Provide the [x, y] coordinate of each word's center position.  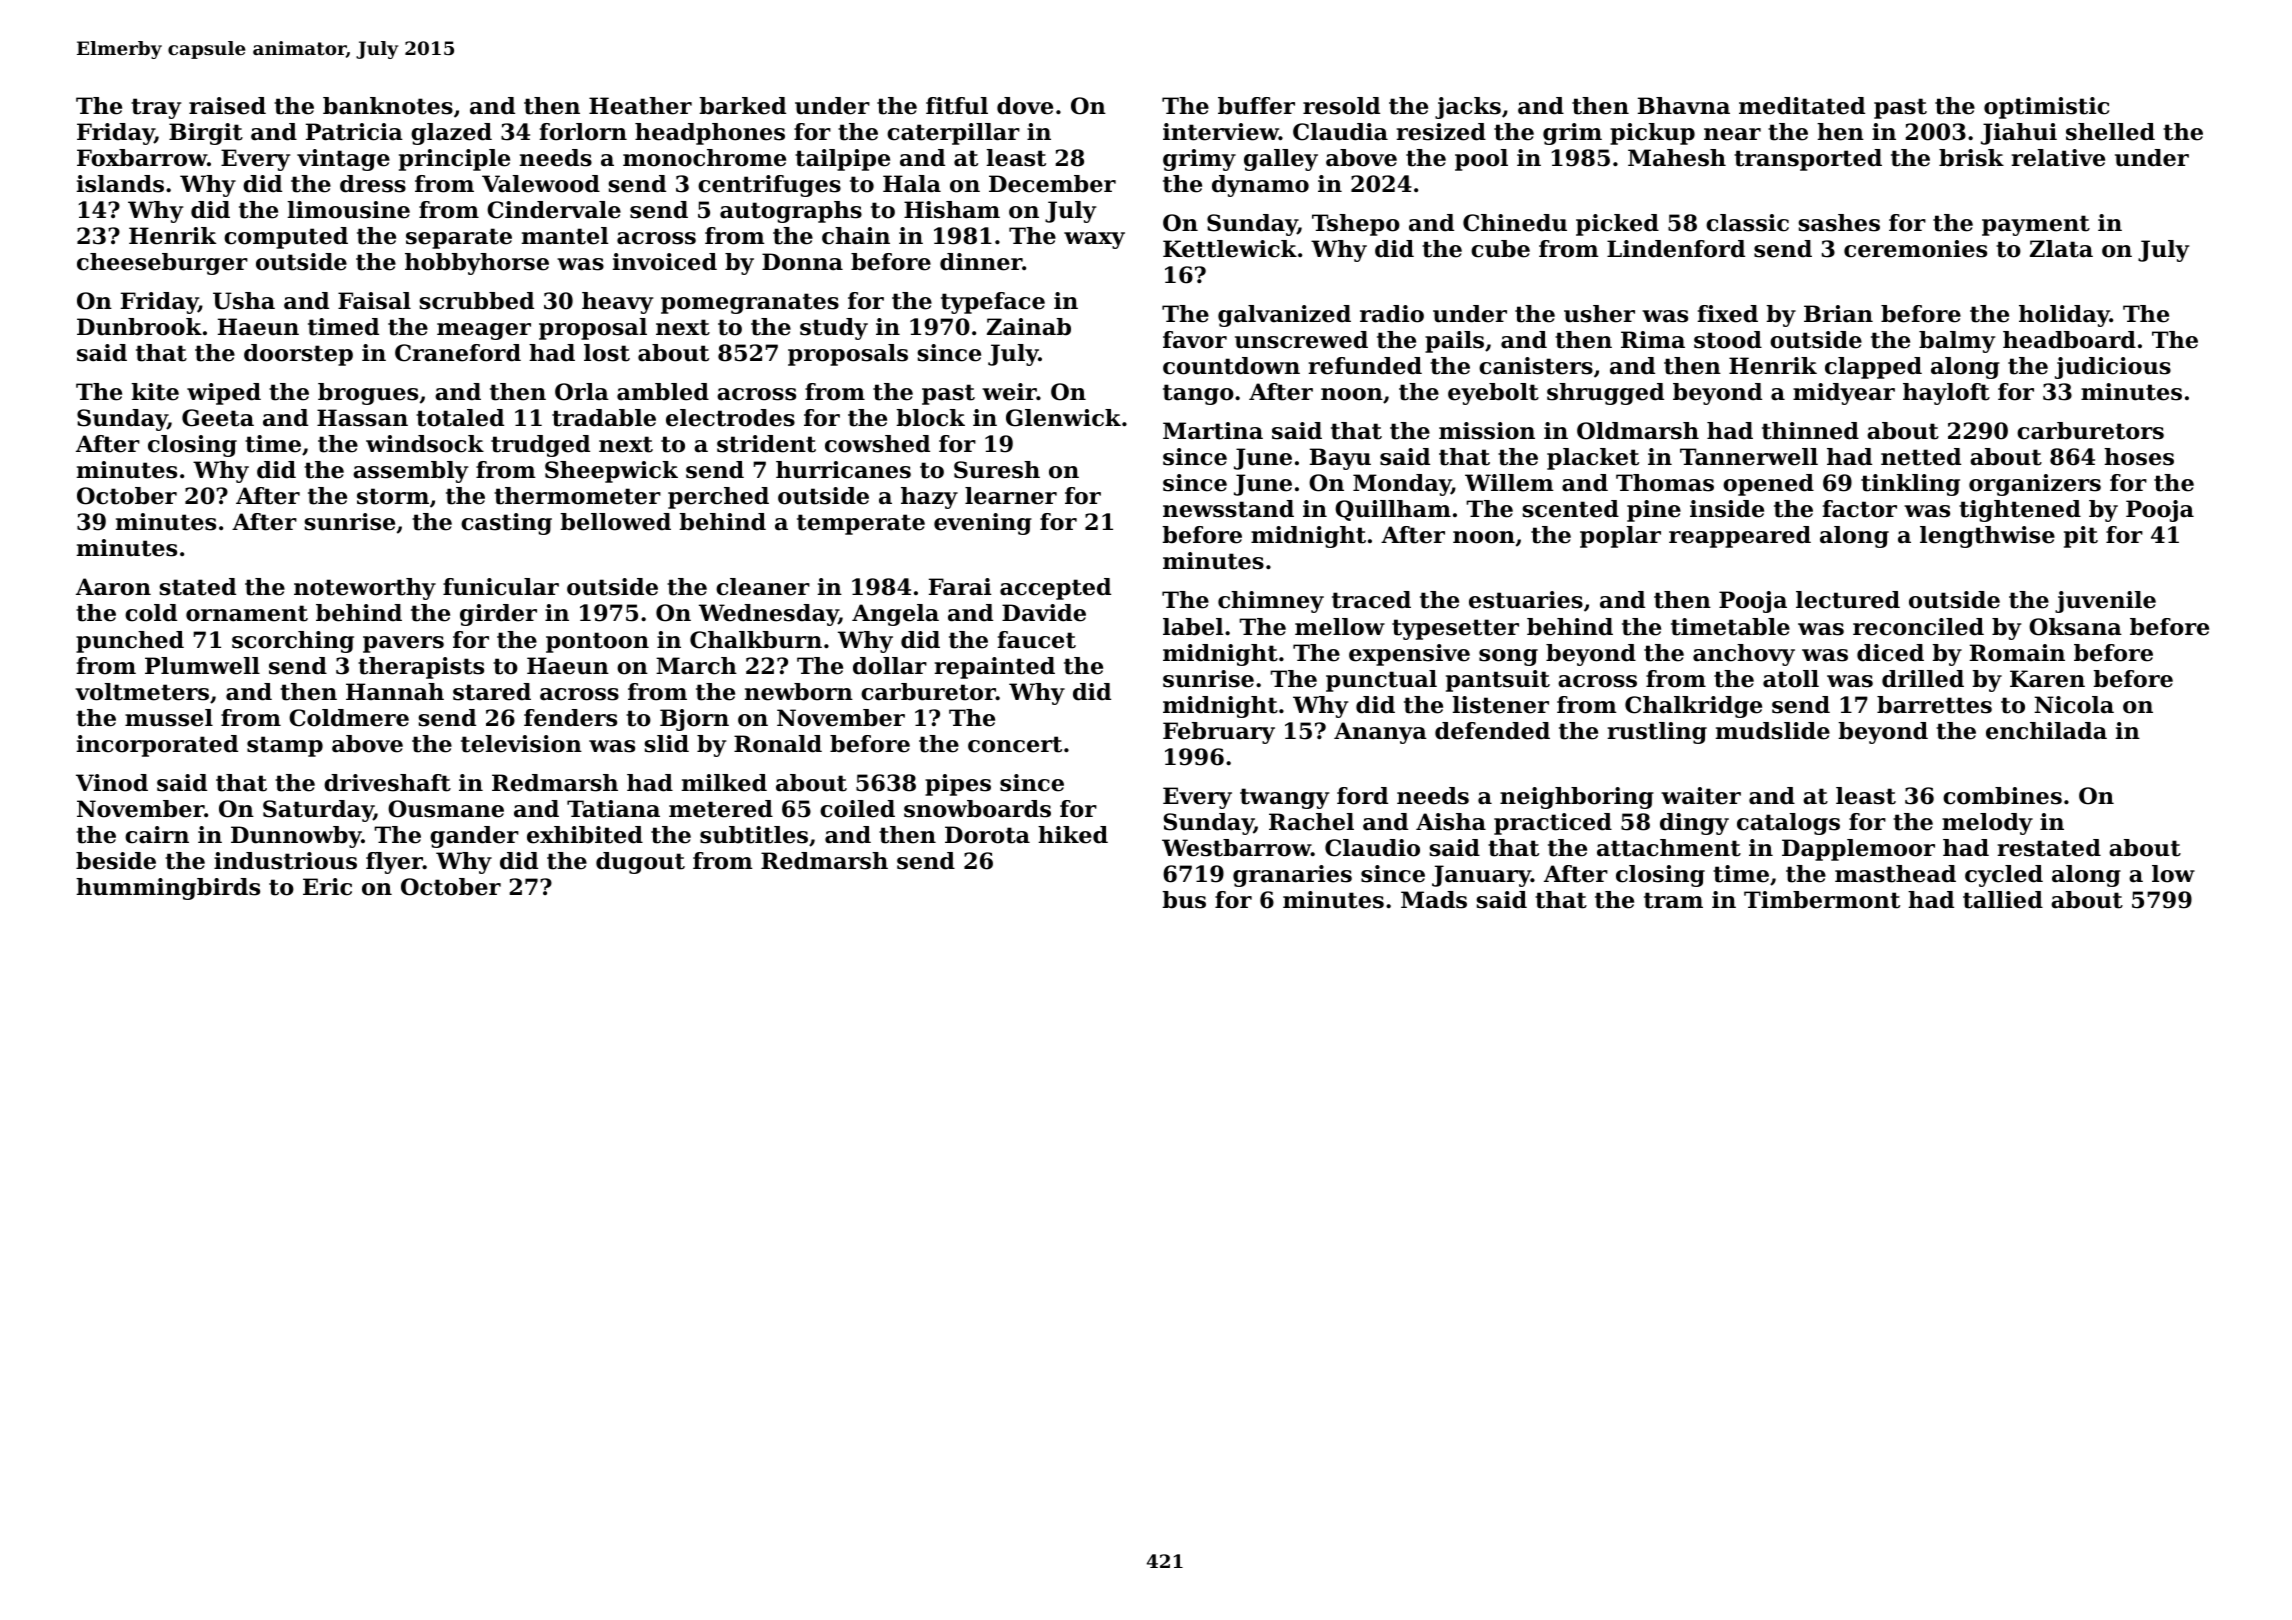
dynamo [1260, 186]
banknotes [388, 106]
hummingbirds [168, 889]
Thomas [1665, 483]
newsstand [1228, 509]
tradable [604, 418]
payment [2036, 225]
